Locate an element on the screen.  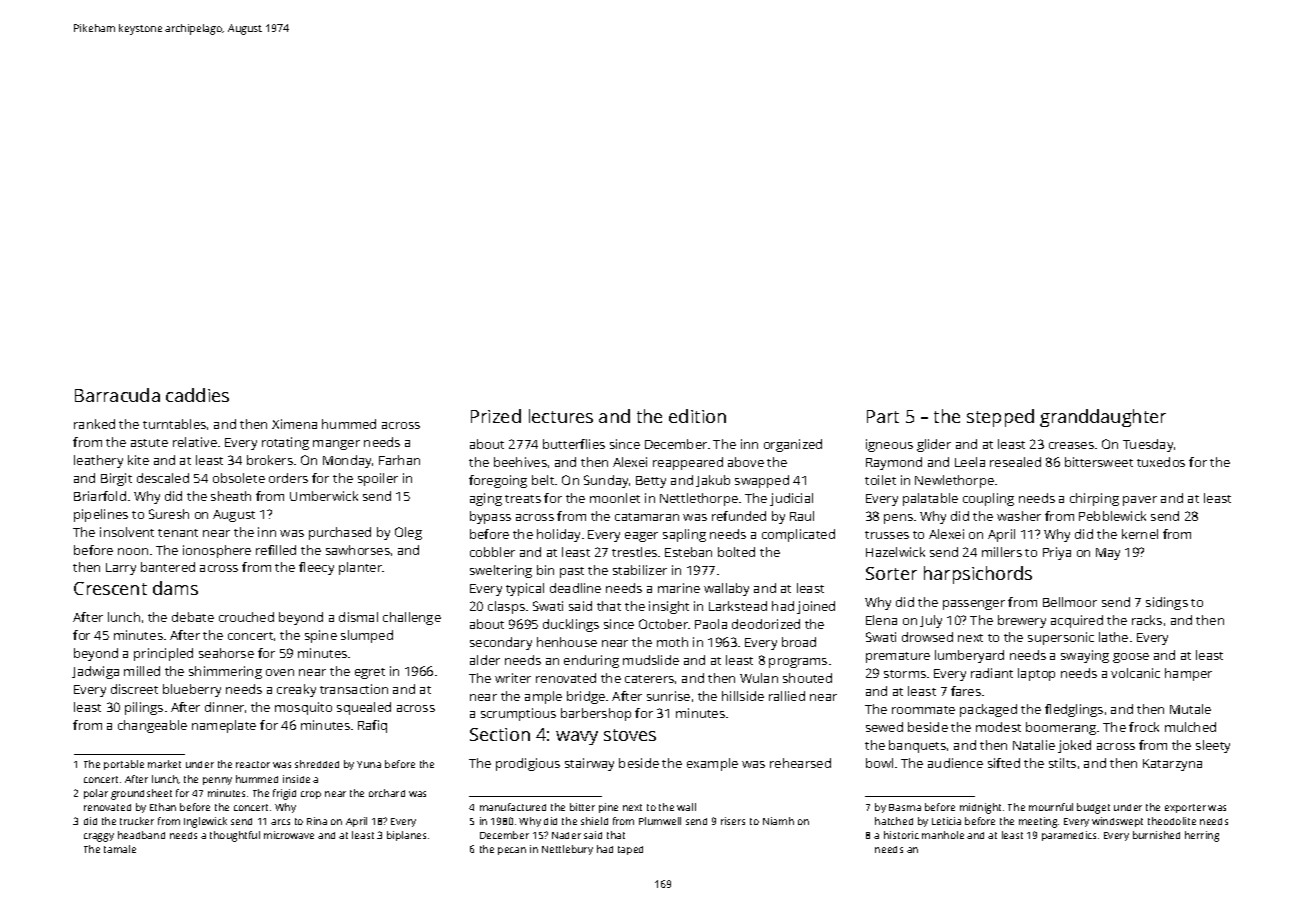
Sunday is located at coordinates (606, 481).
